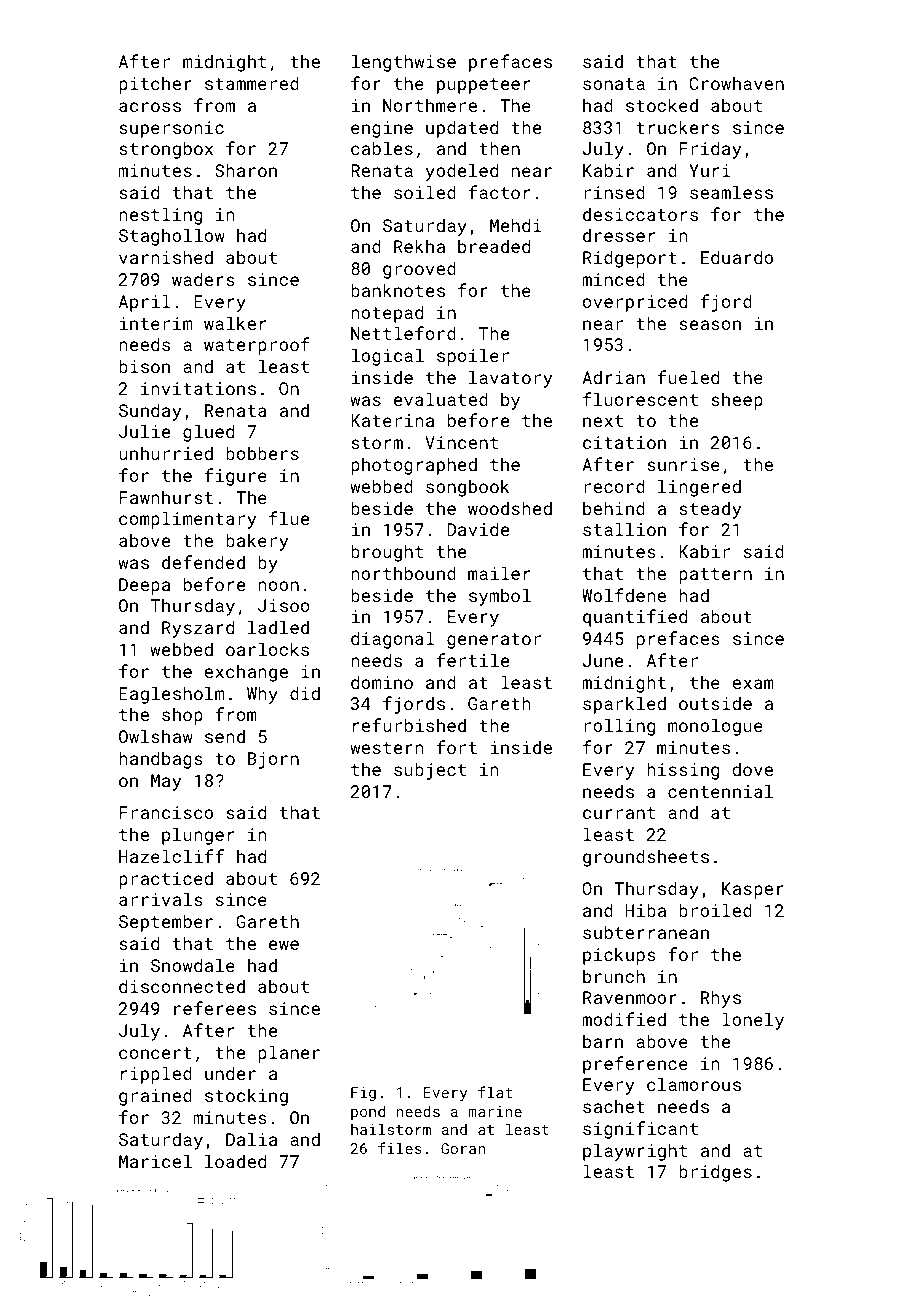 This screenshot has height=1316, width=908. I want to click on subject, so click(430, 771).
